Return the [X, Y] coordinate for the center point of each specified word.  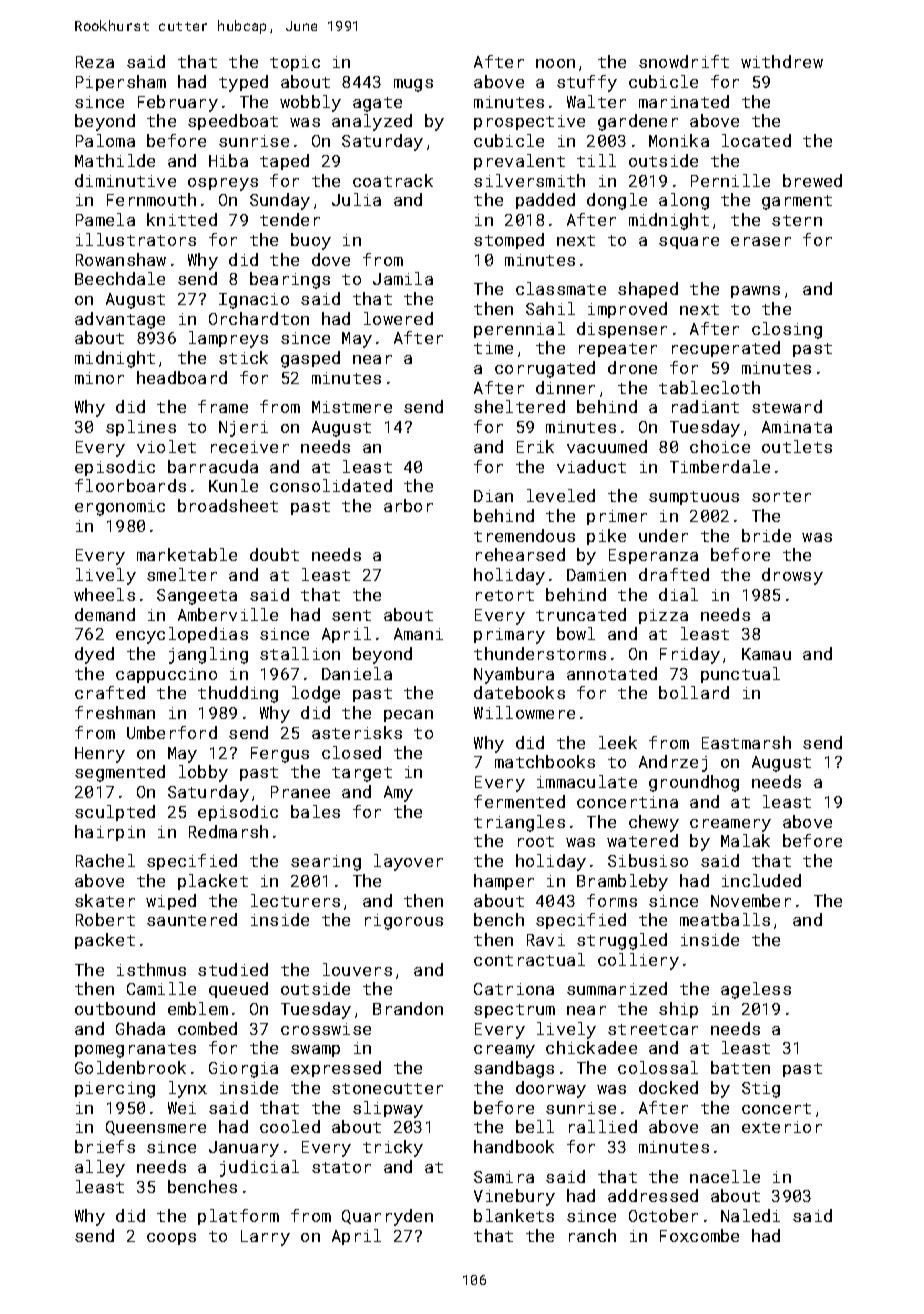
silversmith [529, 180]
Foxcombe [699, 1235]
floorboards [130, 485]
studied [233, 969]
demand [105, 614]
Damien [596, 575]
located [756, 140]
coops [171, 1239]
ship [678, 1010]
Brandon [408, 1008]
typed [243, 83]
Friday [690, 655]
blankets [514, 1215]
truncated [581, 614]
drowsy [792, 576]
